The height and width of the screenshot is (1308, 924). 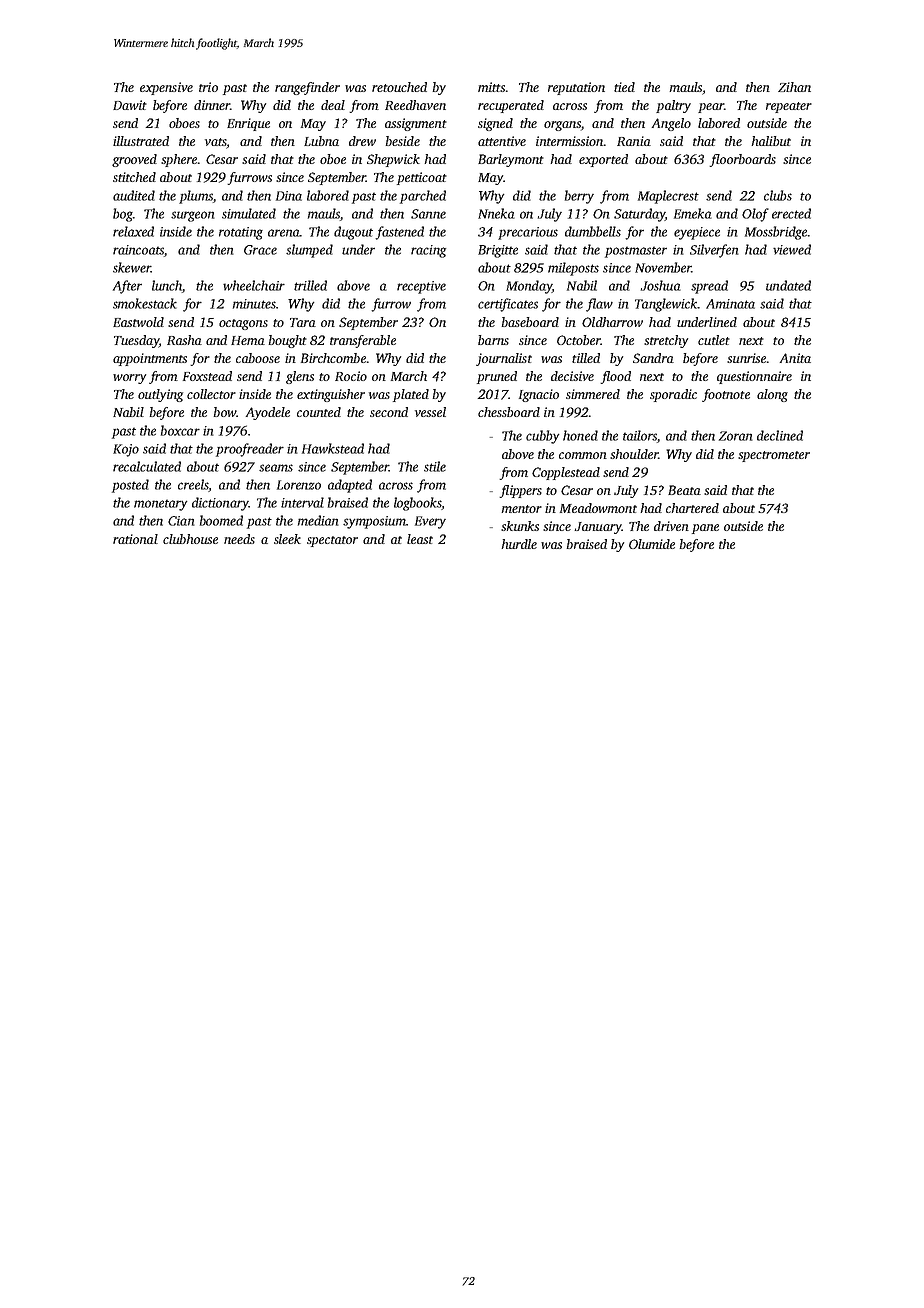 What do you see at coordinates (166, 88) in the screenshot?
I see `expensive` at bounding box center [166, 88].
